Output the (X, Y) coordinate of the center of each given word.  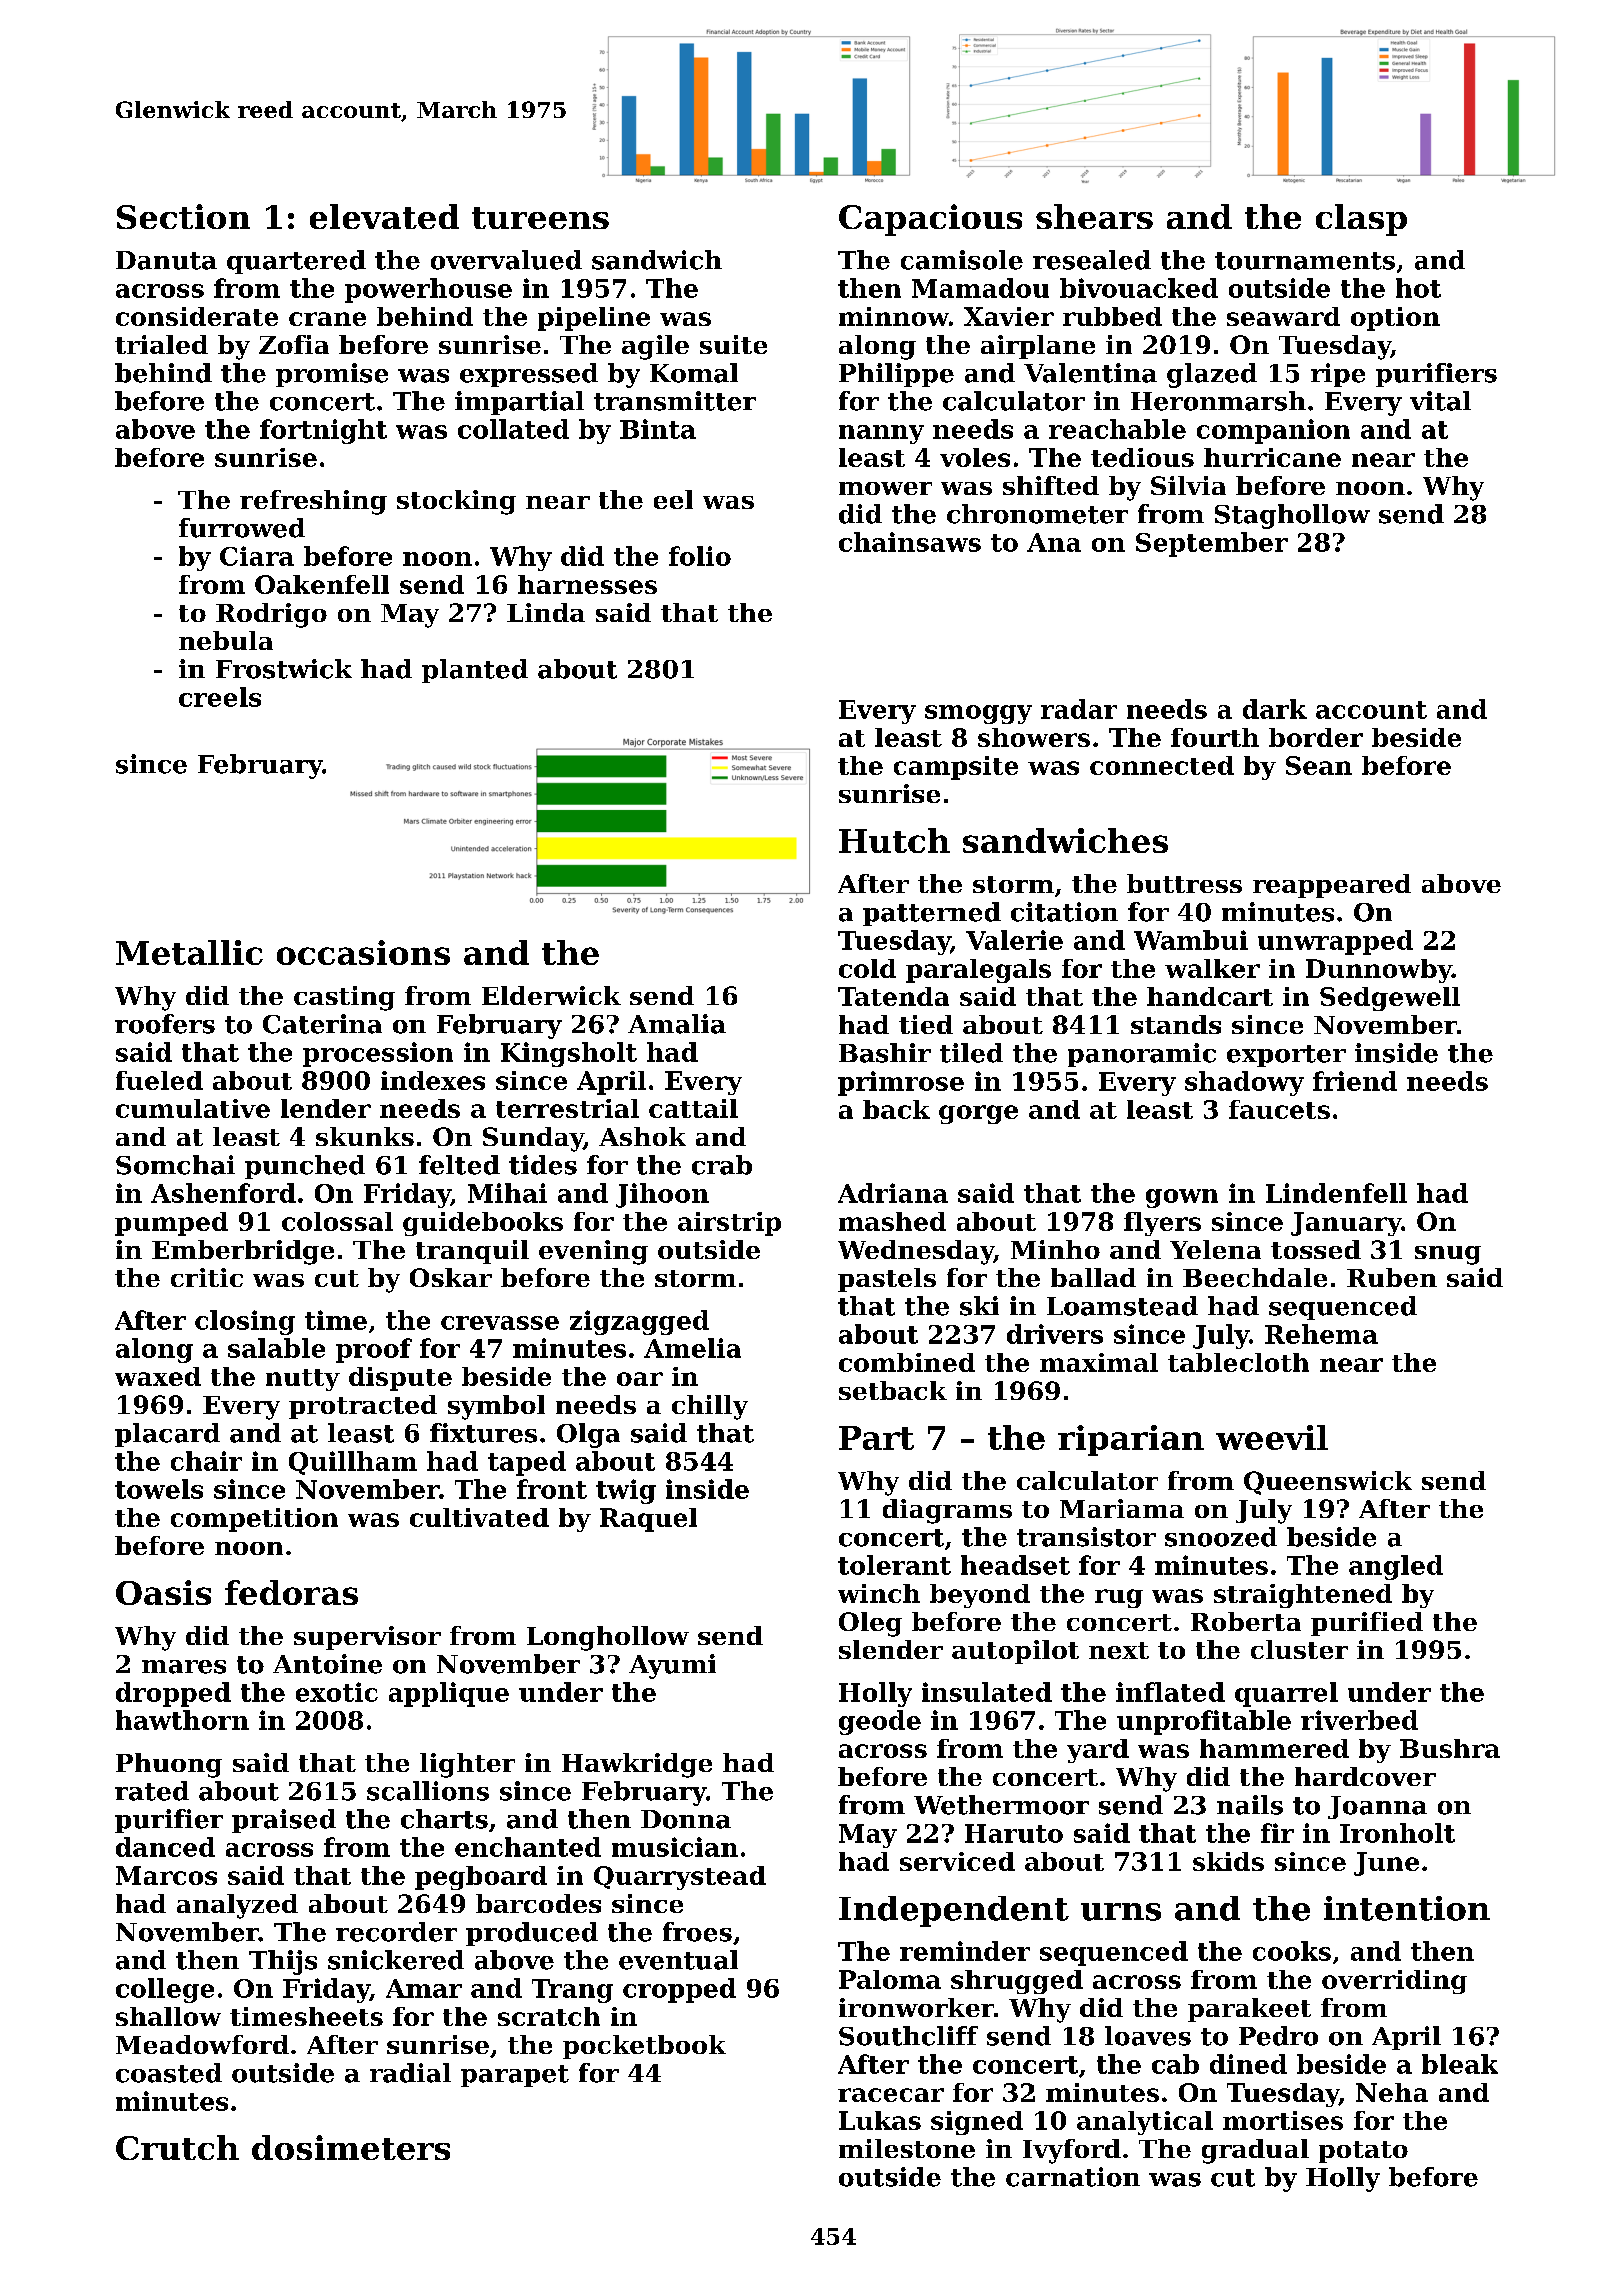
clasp (1361, 220)
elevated (384, 216)
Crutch (177, 2147)
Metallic (189, 952)
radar (1079, 709)
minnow (894, 316)
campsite (956, 768)
